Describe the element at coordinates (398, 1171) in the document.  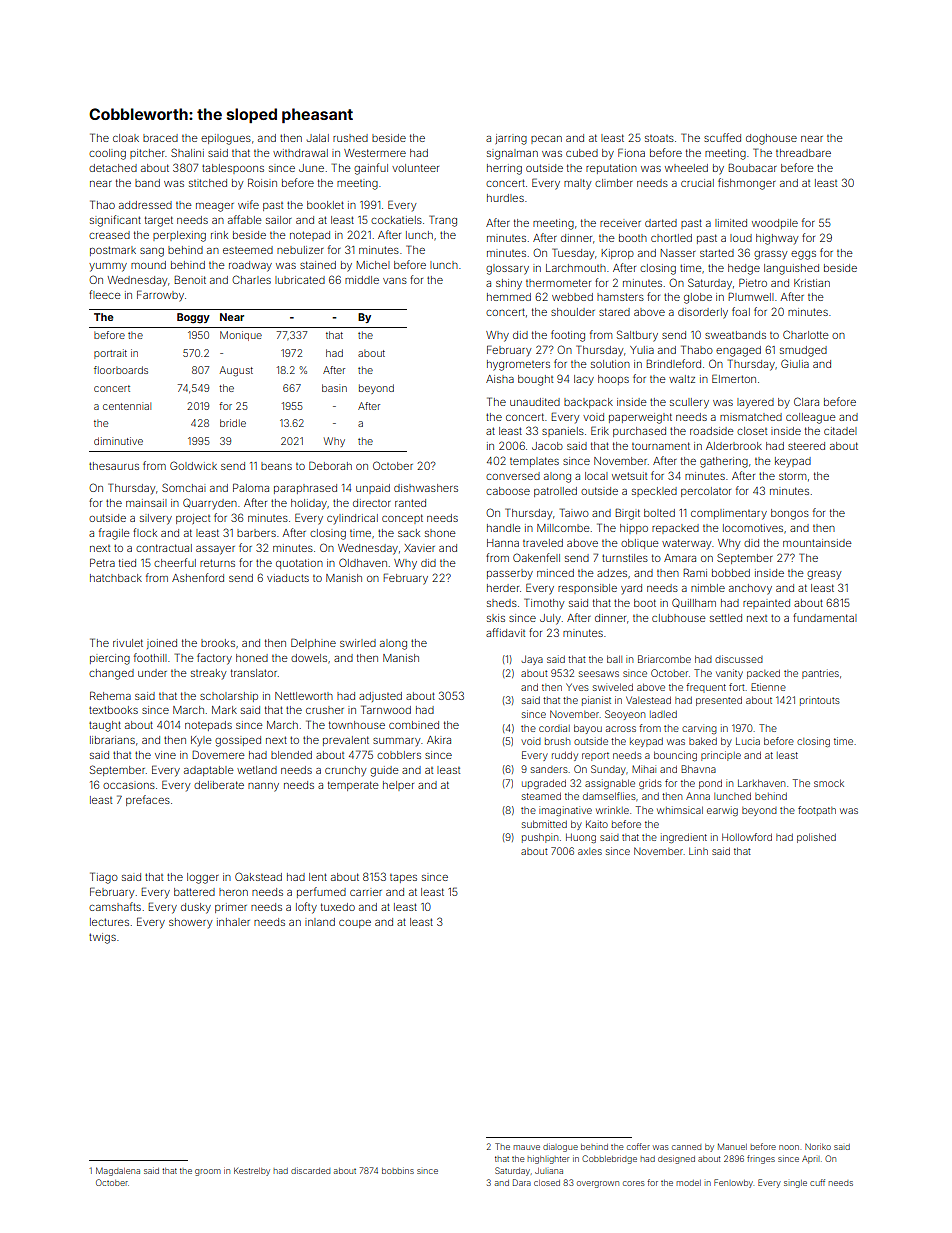
I see `bobbins` at that location.
